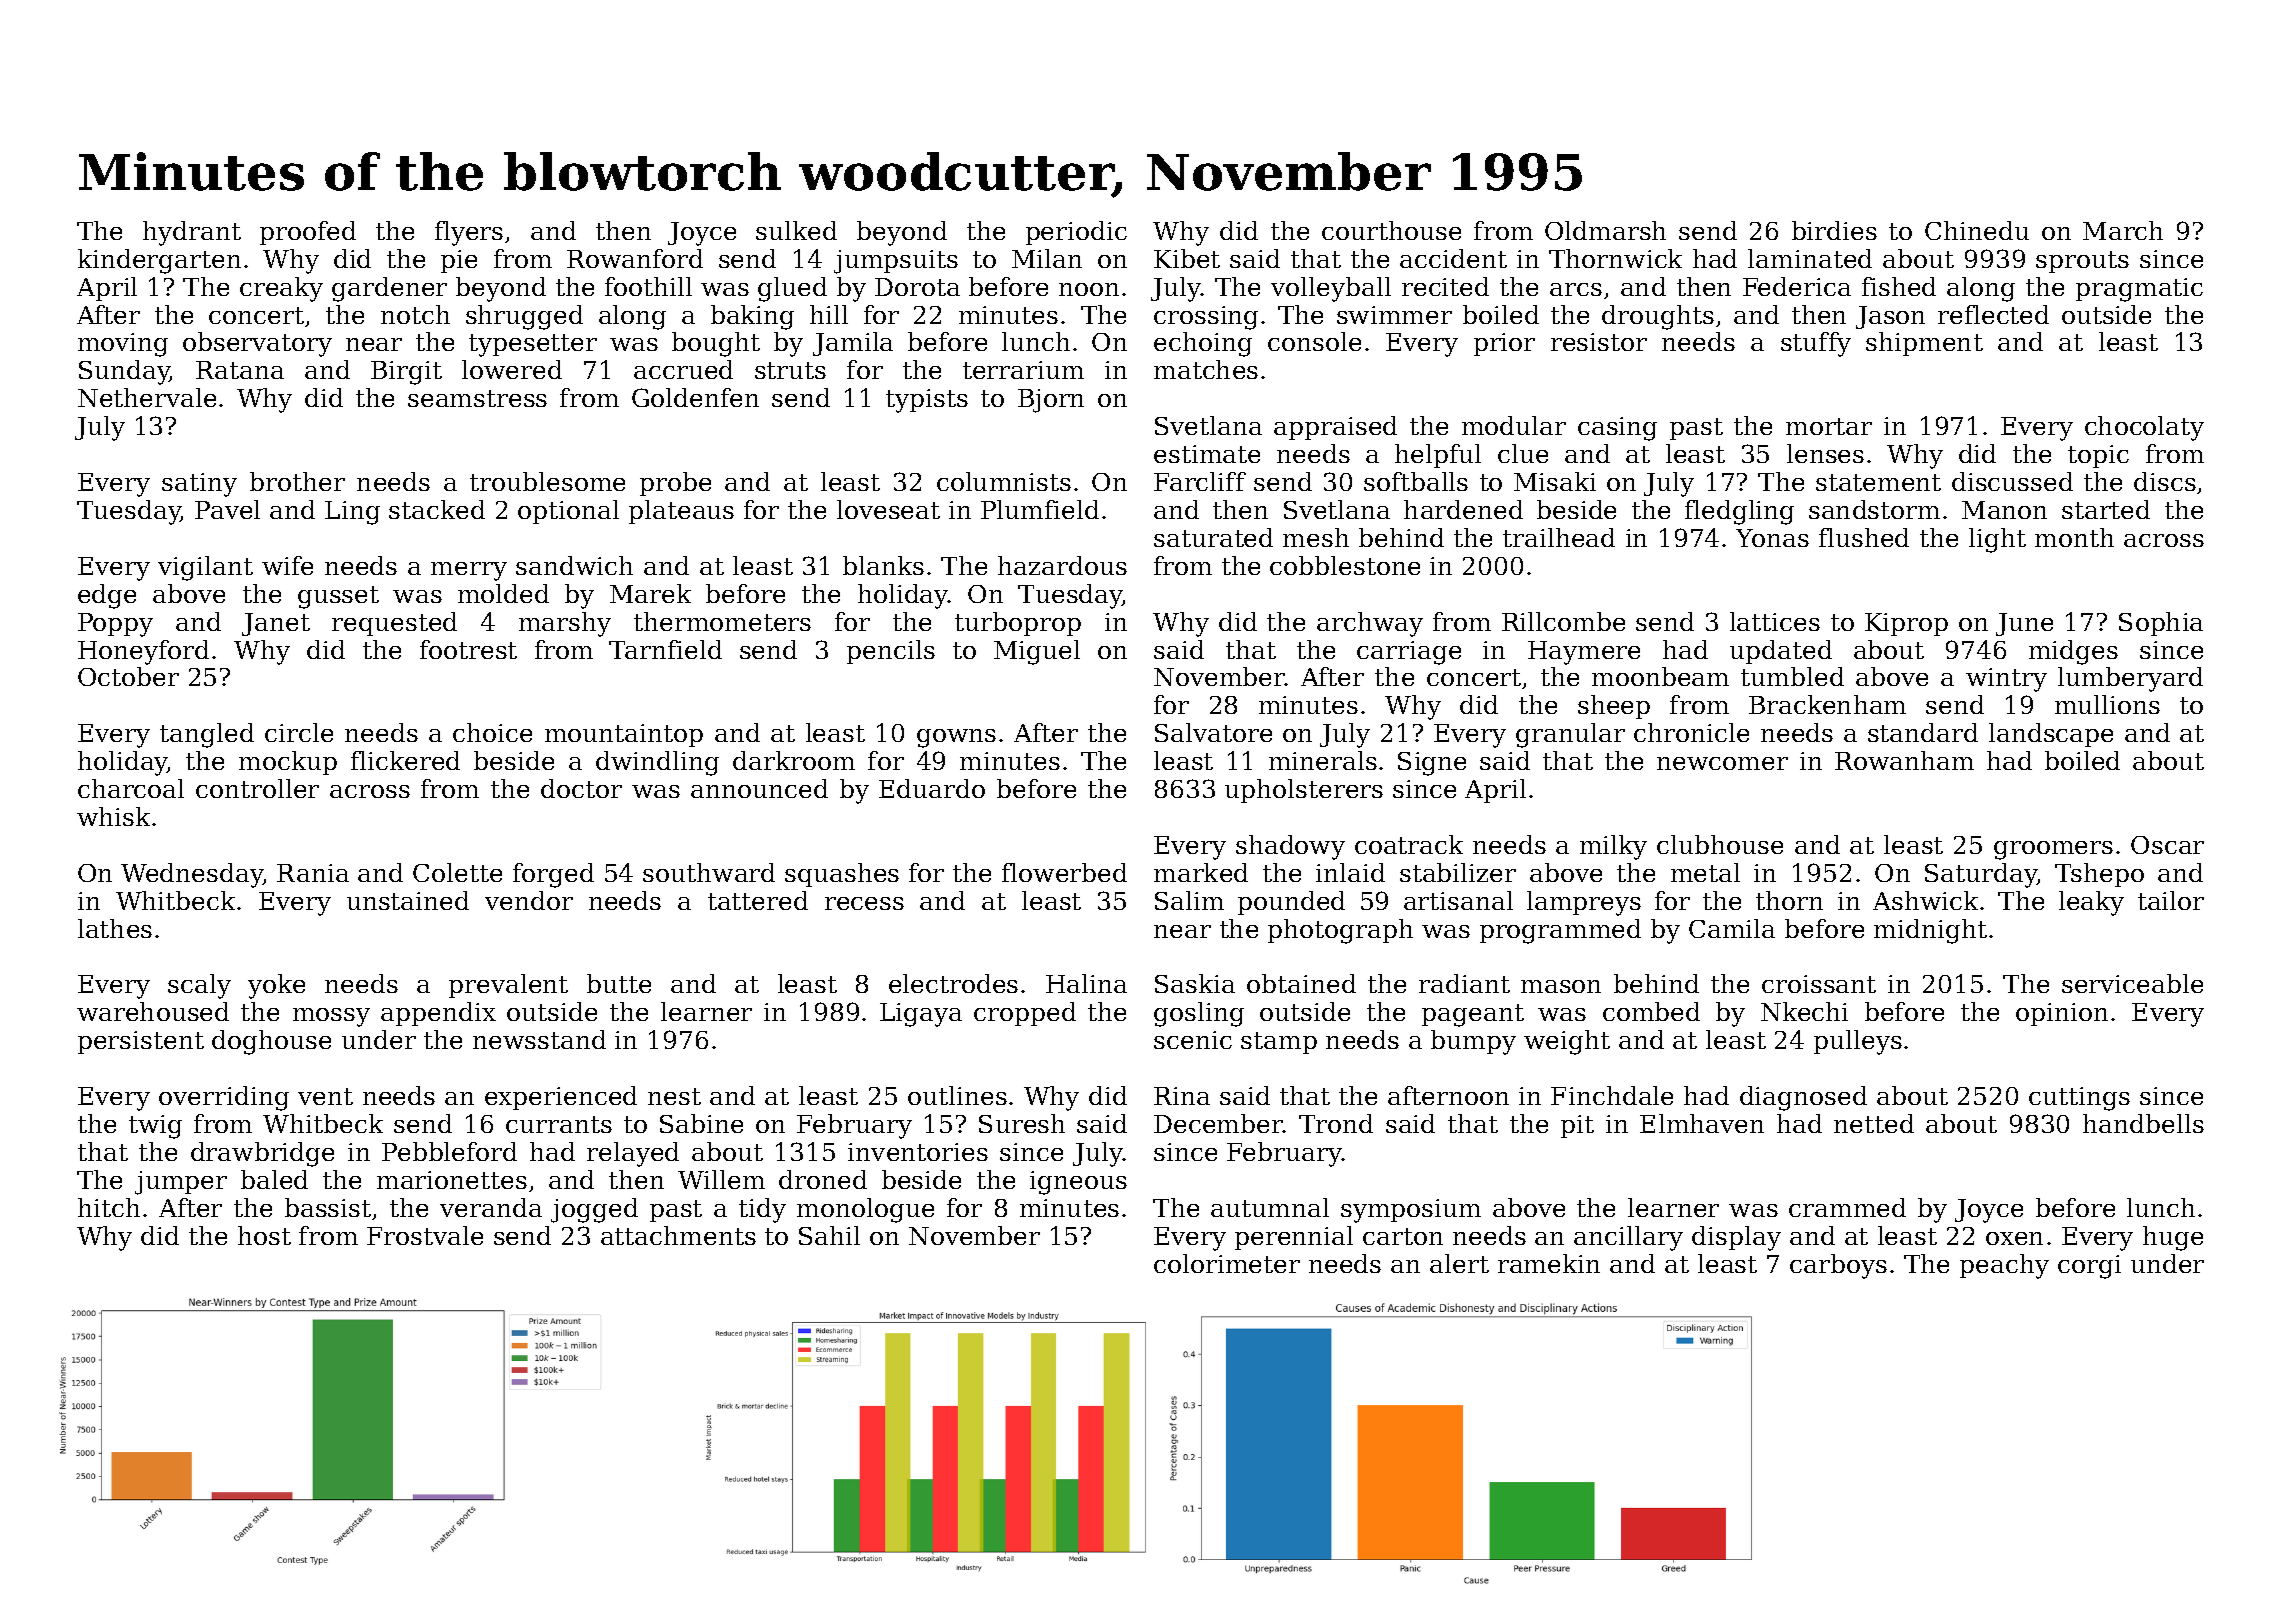 This page has height=1614, width=2282. I want to click on Saskia, so click(1195, 983).
